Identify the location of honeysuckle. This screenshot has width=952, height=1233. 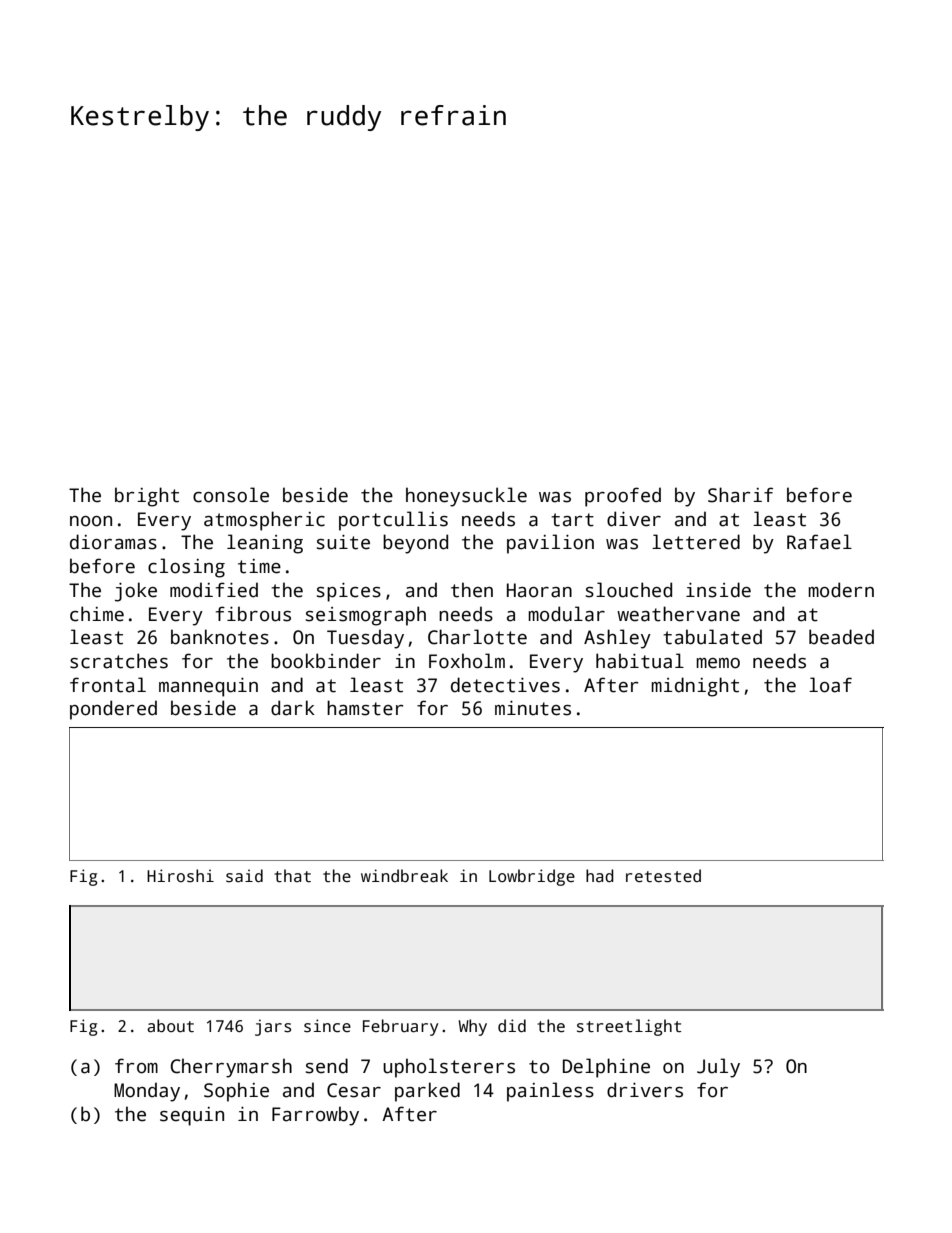
(466, 497).
